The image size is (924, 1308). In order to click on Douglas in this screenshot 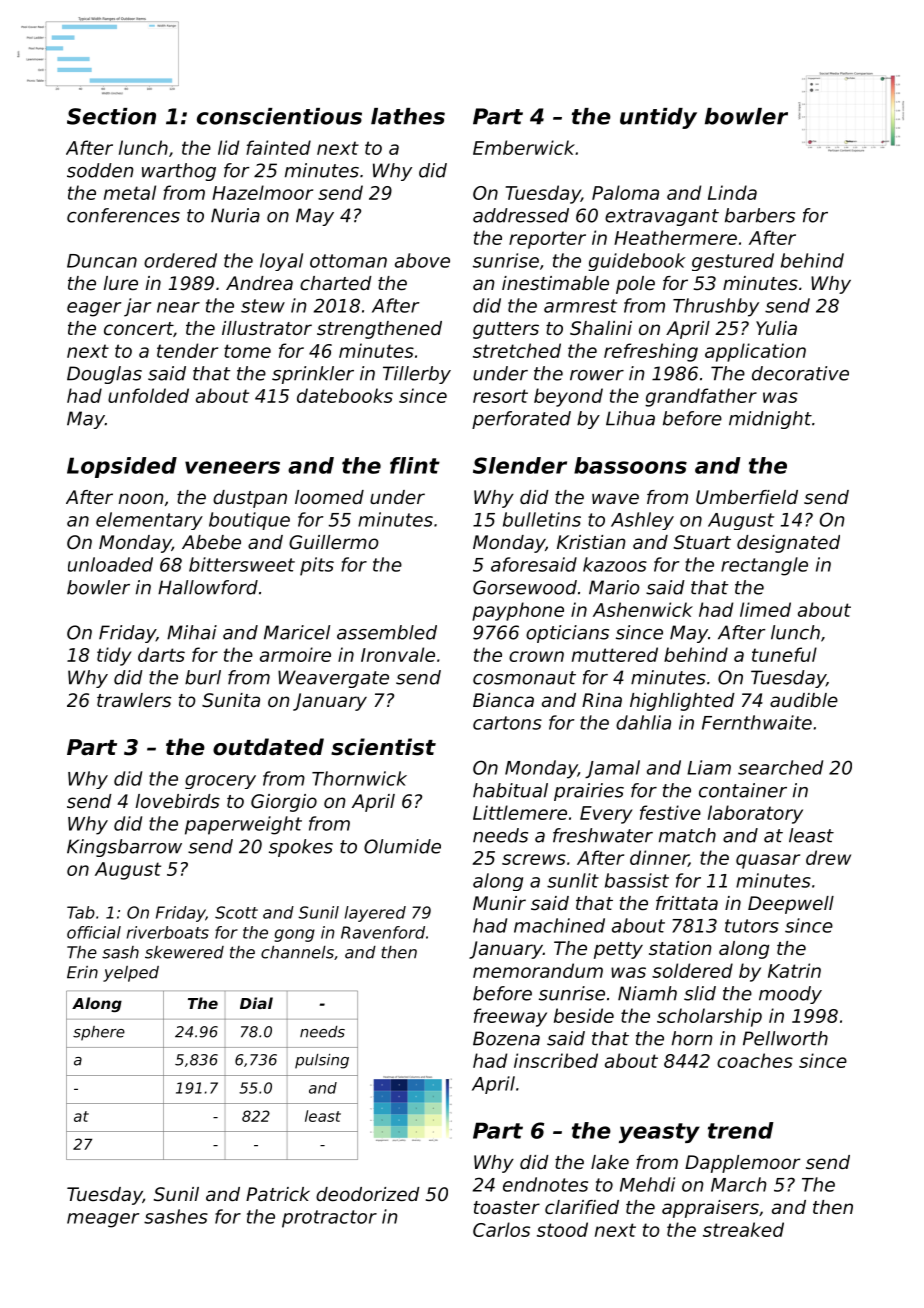, I will do `click(104, 375)`.
